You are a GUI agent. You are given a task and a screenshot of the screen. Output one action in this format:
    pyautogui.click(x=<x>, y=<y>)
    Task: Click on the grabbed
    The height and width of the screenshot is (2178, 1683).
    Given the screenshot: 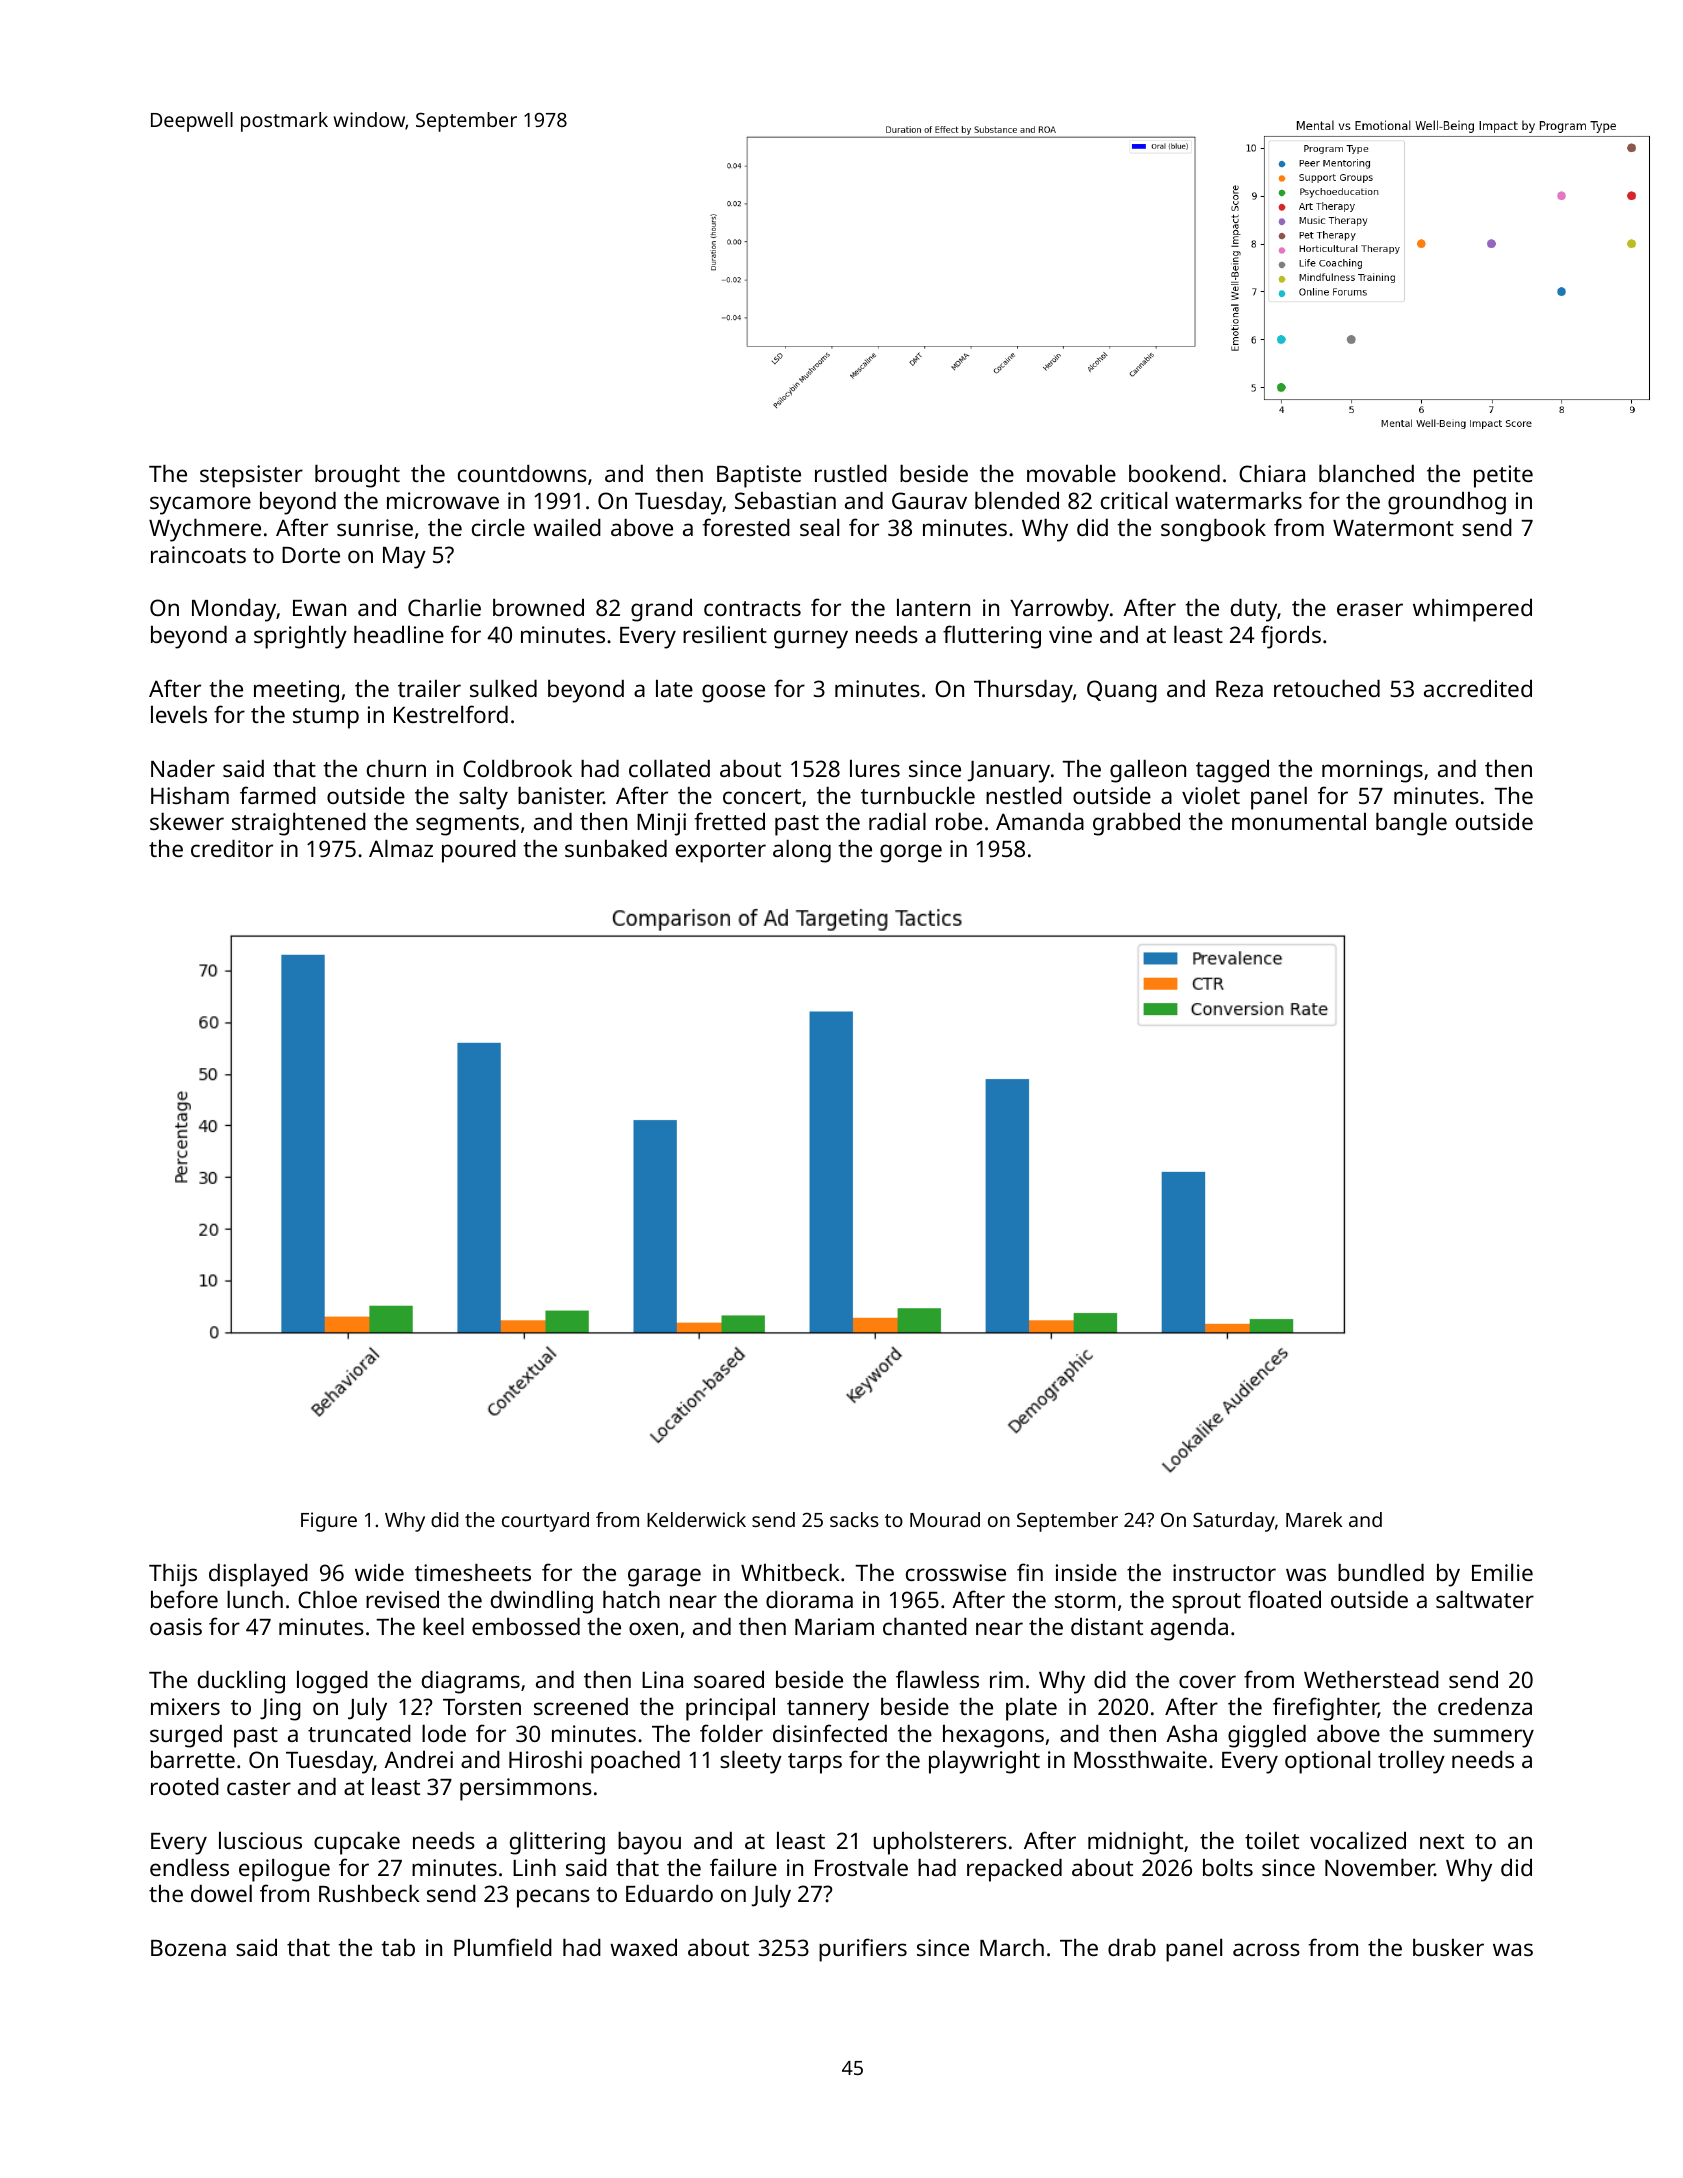 What is the action you would take?
    pyautogui.click(x=1136, y=824)
